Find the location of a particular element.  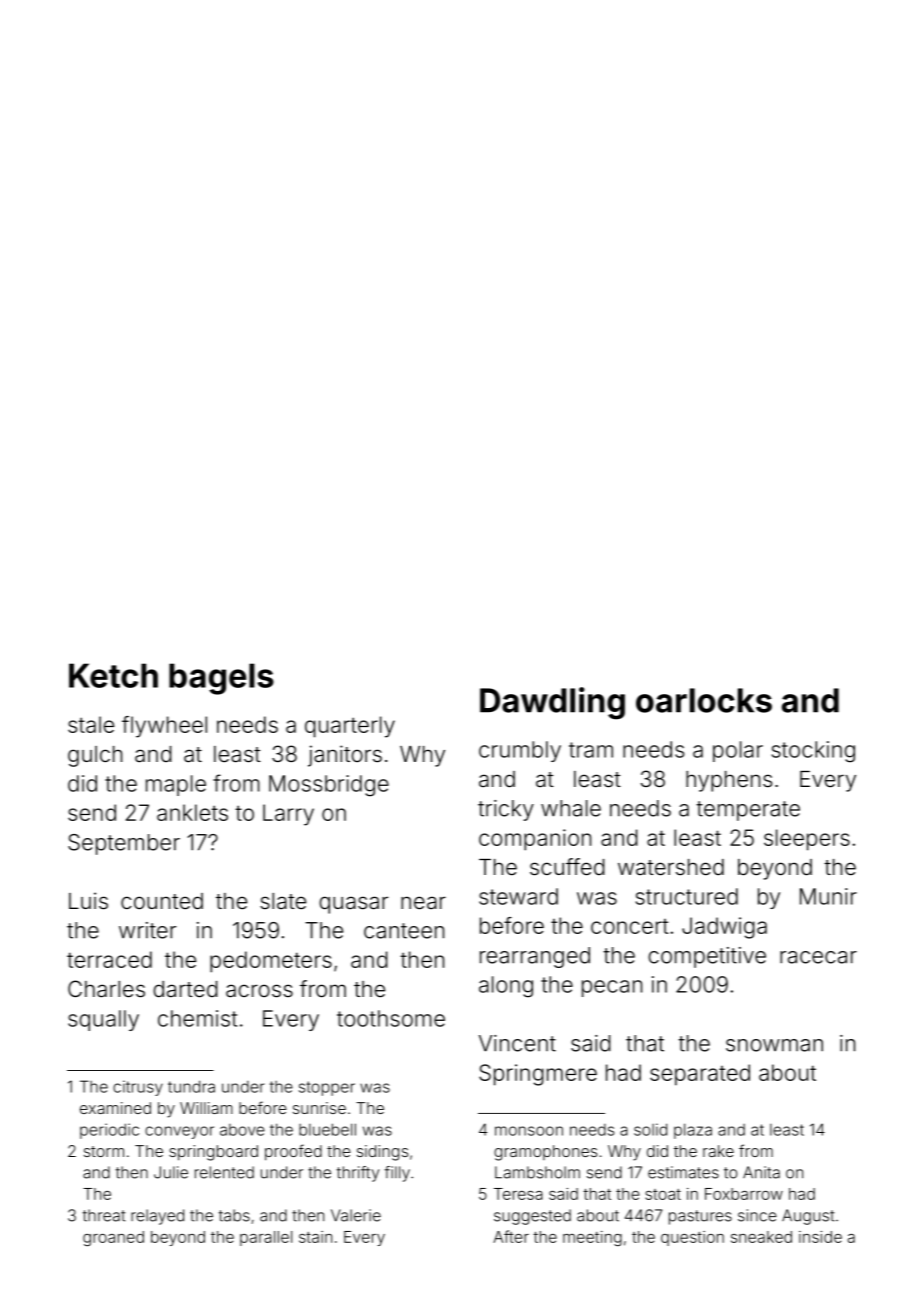

After is located at coordinates (511, 1236).
